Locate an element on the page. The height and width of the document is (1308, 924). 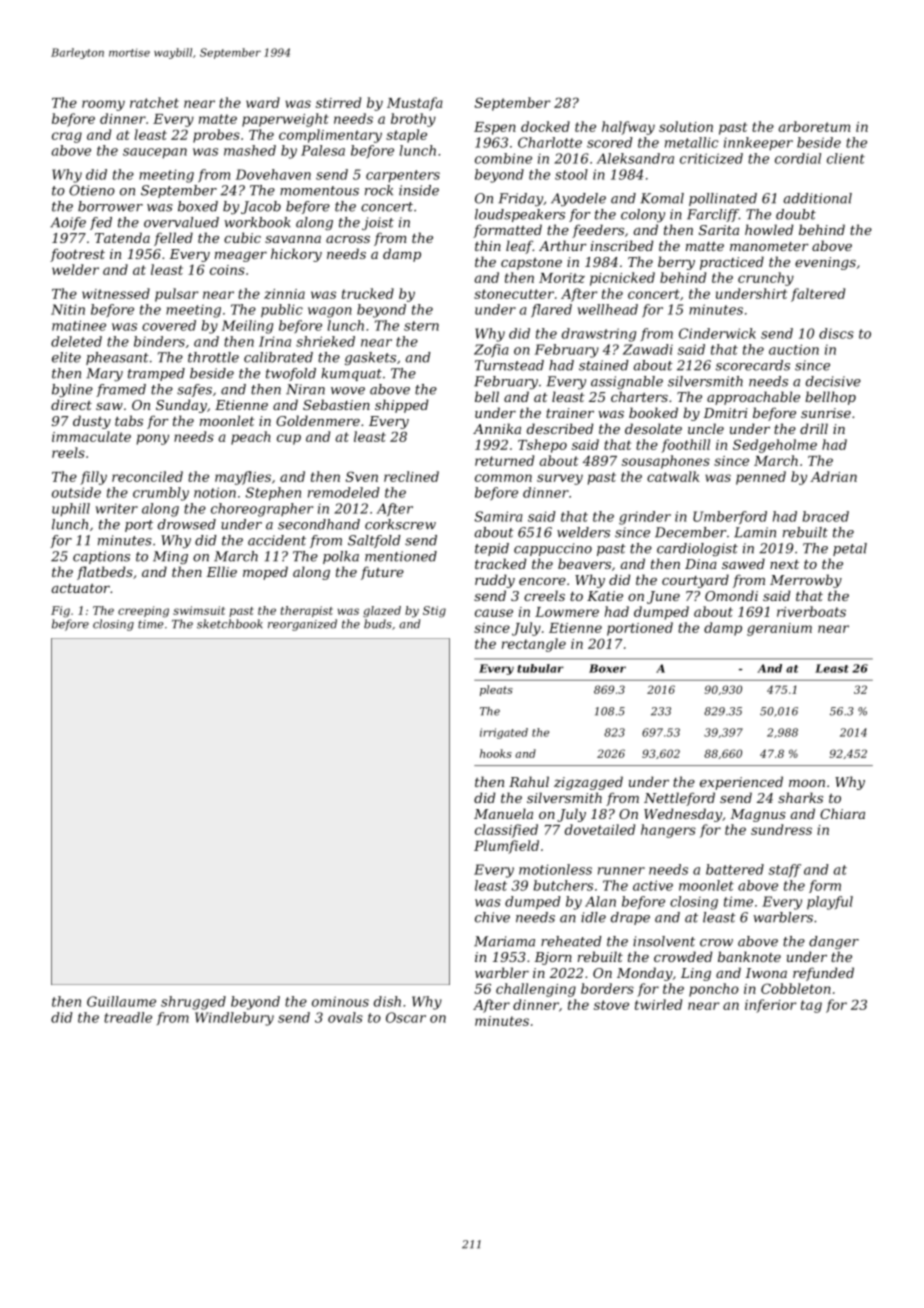
pleats is located at coordinates (496, 690).
